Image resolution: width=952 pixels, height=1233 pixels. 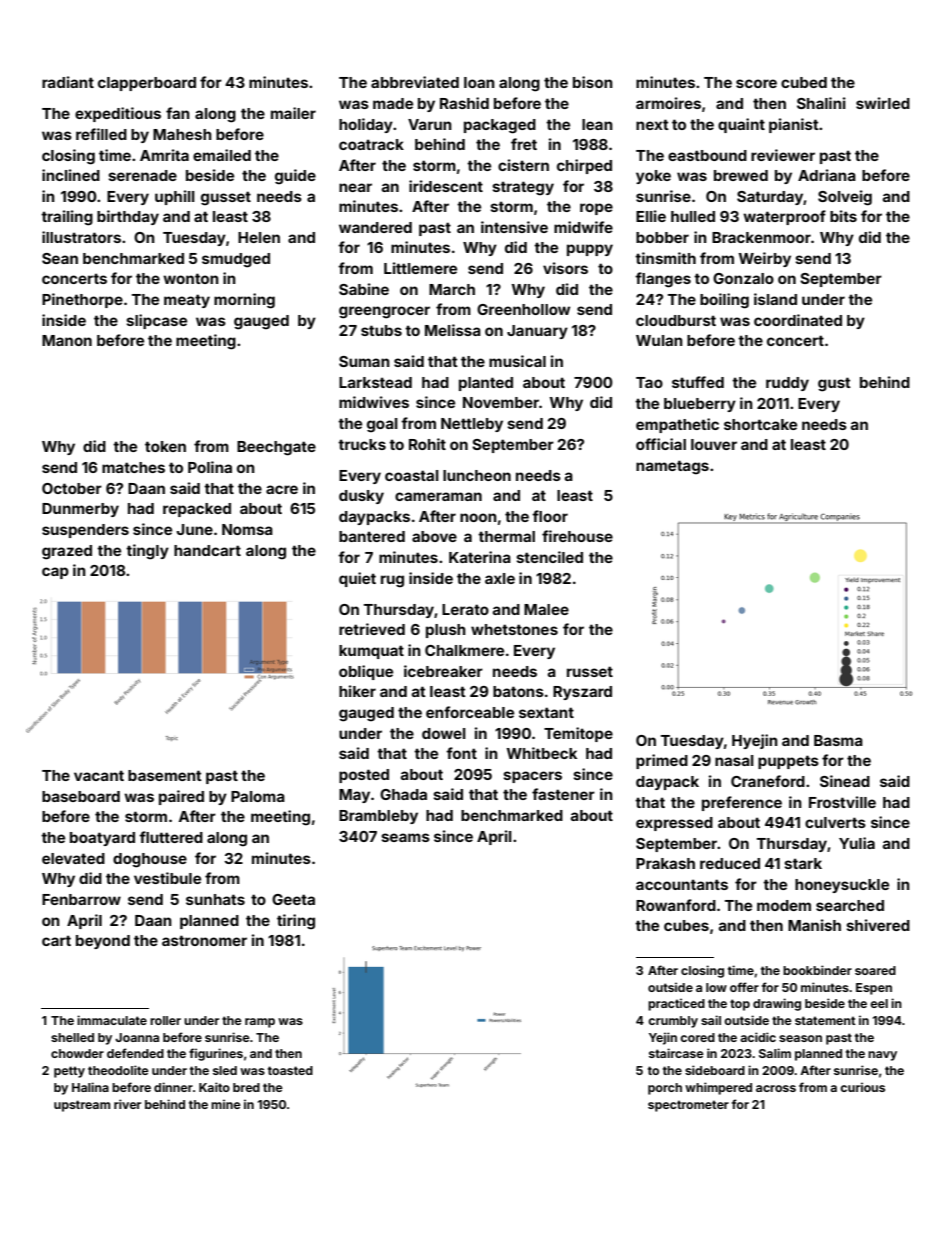 I want to click on chirped, so click(x=584, y=166).
